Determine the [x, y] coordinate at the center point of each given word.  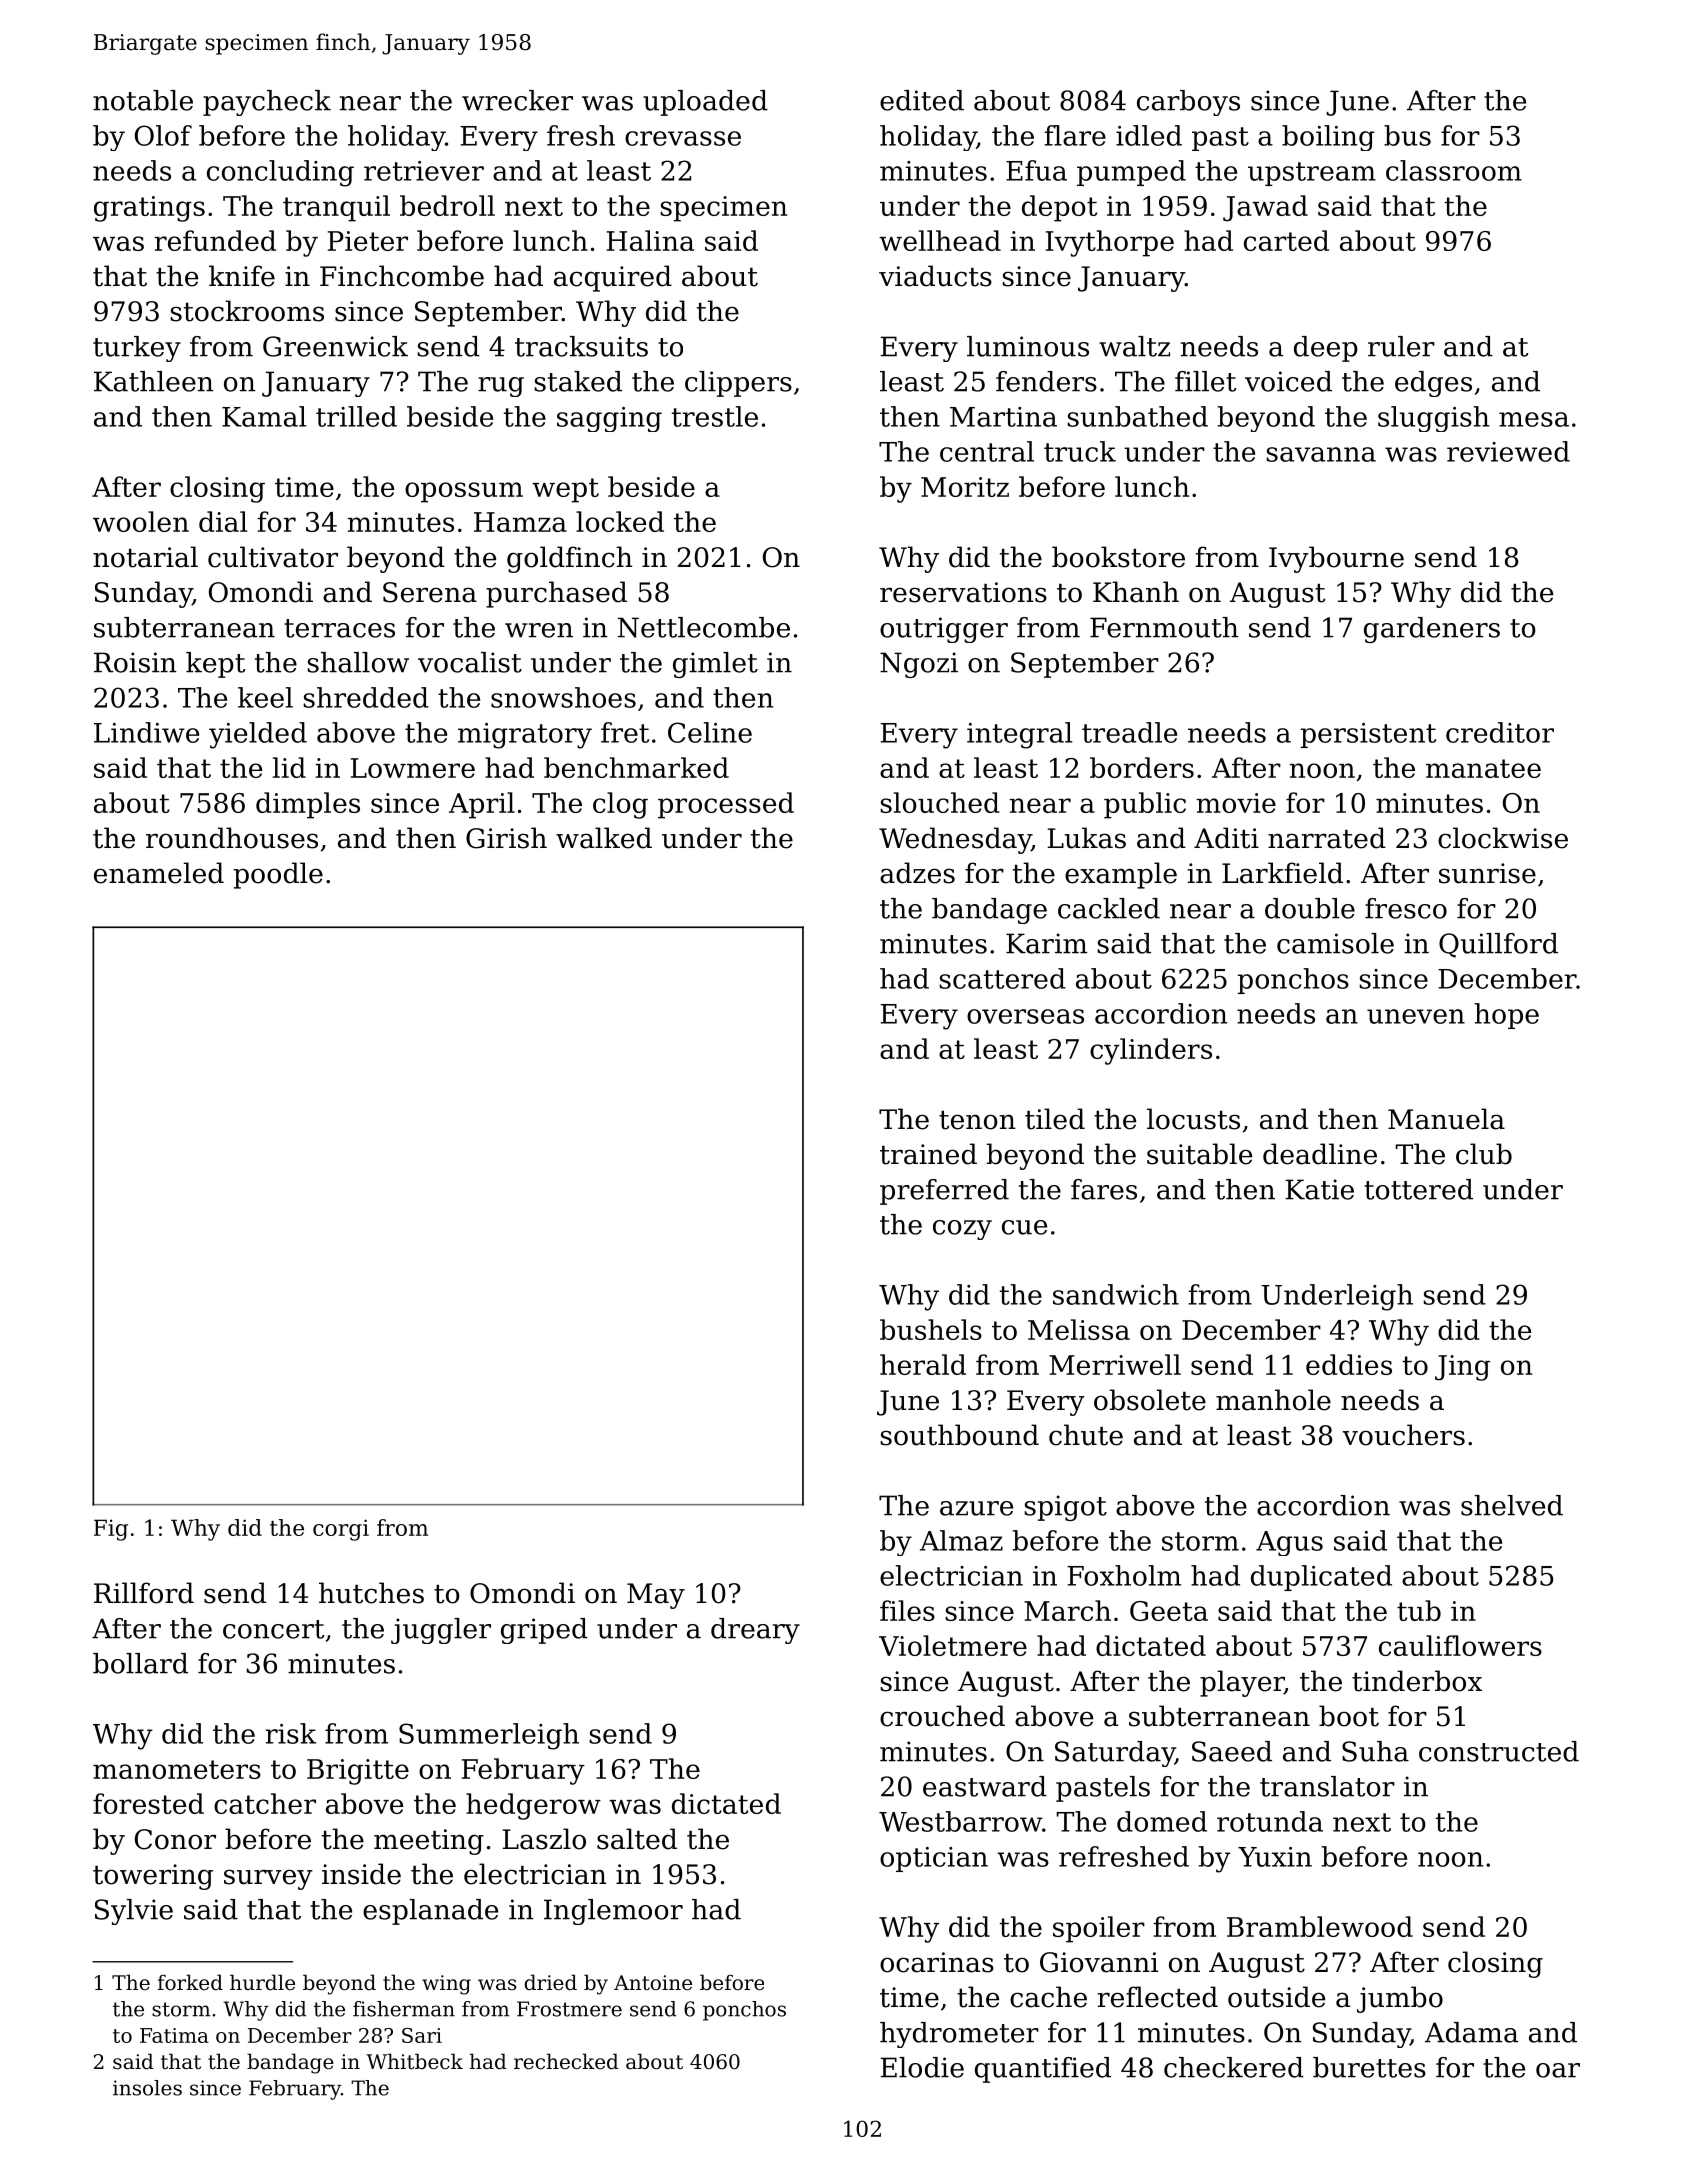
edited [922, 100]
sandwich [1116, 1294]
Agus [1289, 1543]
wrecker [517, 100]
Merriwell [1115, 1364]
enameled [159, 873]
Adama [1471, 2032]
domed [1162, 1821]
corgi [341, 1530]
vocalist [470, 662]
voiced [1288, 381]
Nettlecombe [704, 627]
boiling [1328, 138]
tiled [1055, 1119]
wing [446, 1985]
